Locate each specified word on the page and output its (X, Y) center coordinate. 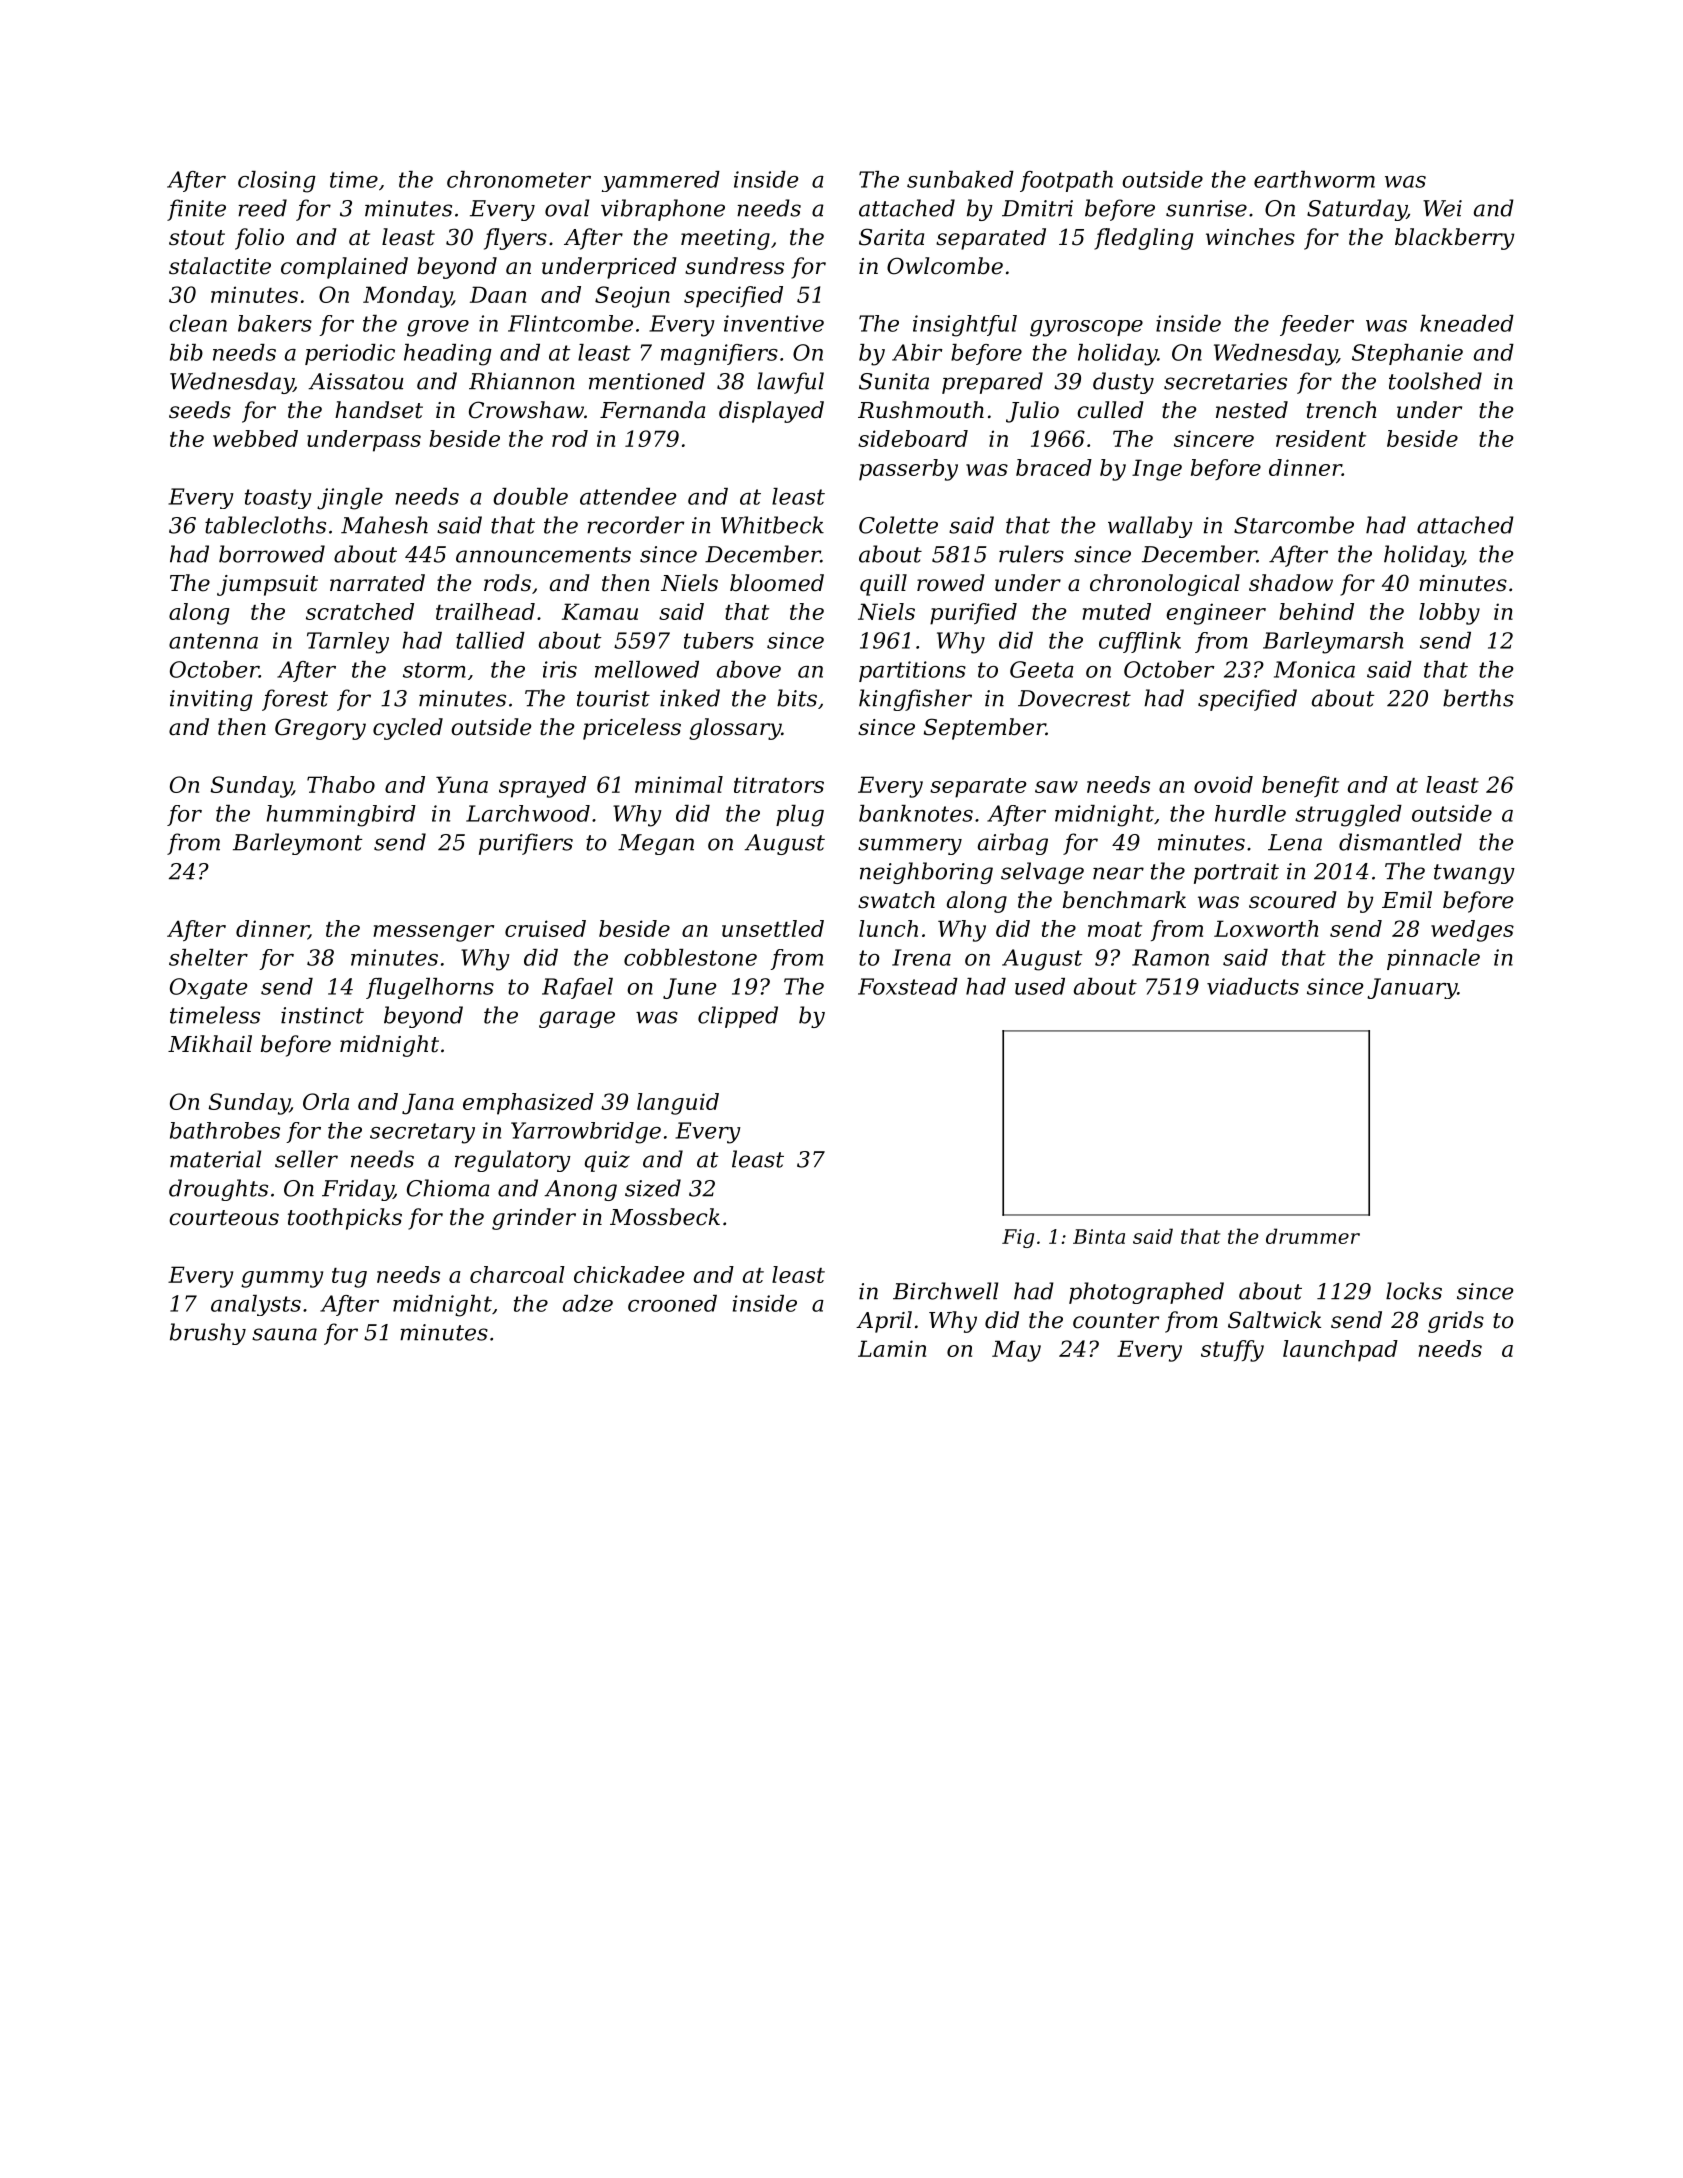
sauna (284, 1334)
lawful (790, 383)
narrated (377, 583)
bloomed (777, 583)
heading (448, 355)
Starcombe (1294, 525)
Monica (1314, 669)
